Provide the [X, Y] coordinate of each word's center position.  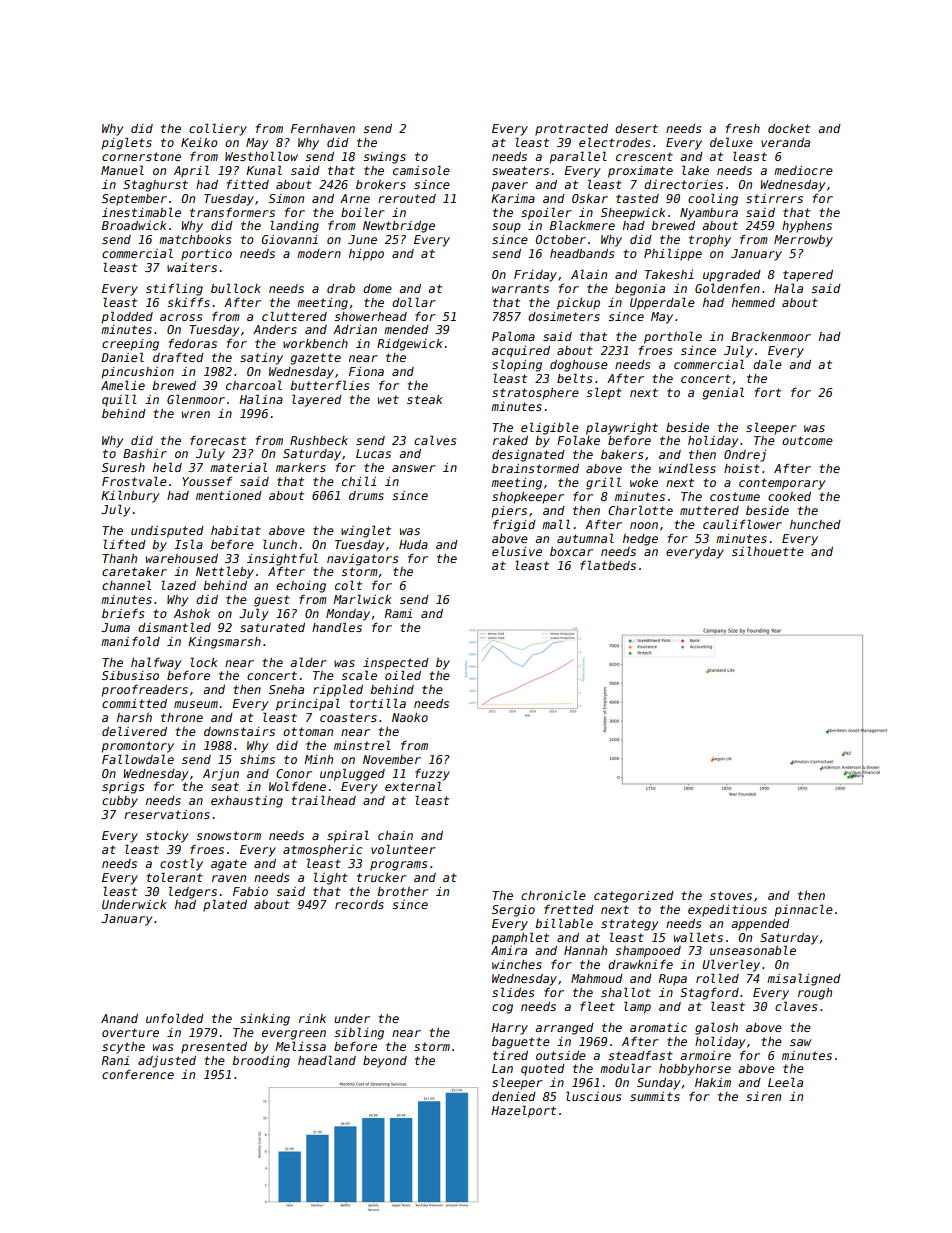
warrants [520, 288]
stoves [731, 895]
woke [644, 482]
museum [196, 704]
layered [317, 400]
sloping [517, 365]
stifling [174, 289]
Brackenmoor [771, 336]
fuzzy [432, 775]
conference [138, 1074]
